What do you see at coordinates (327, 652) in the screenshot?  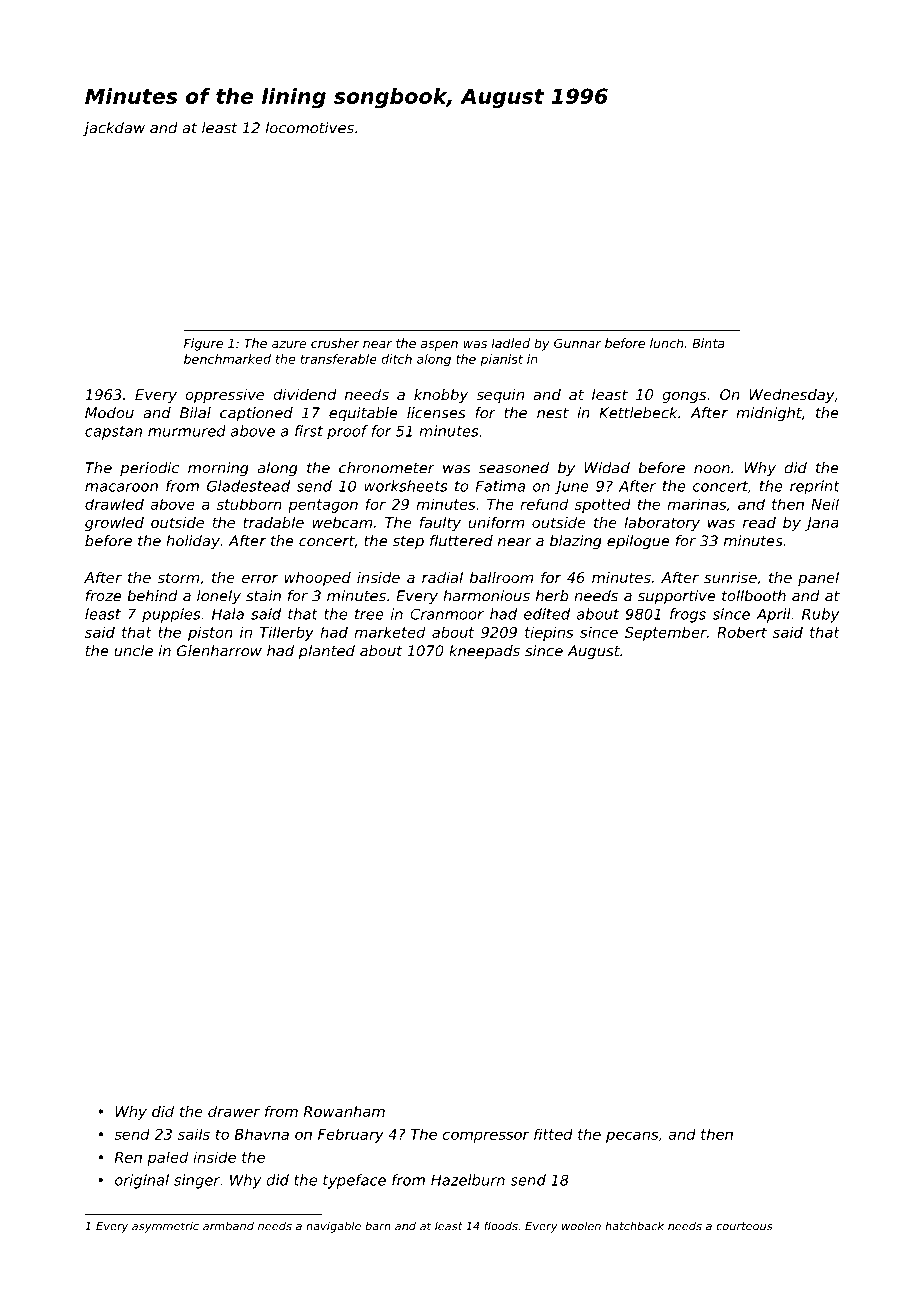 I see `planted` at bounding box center [327, 652].
